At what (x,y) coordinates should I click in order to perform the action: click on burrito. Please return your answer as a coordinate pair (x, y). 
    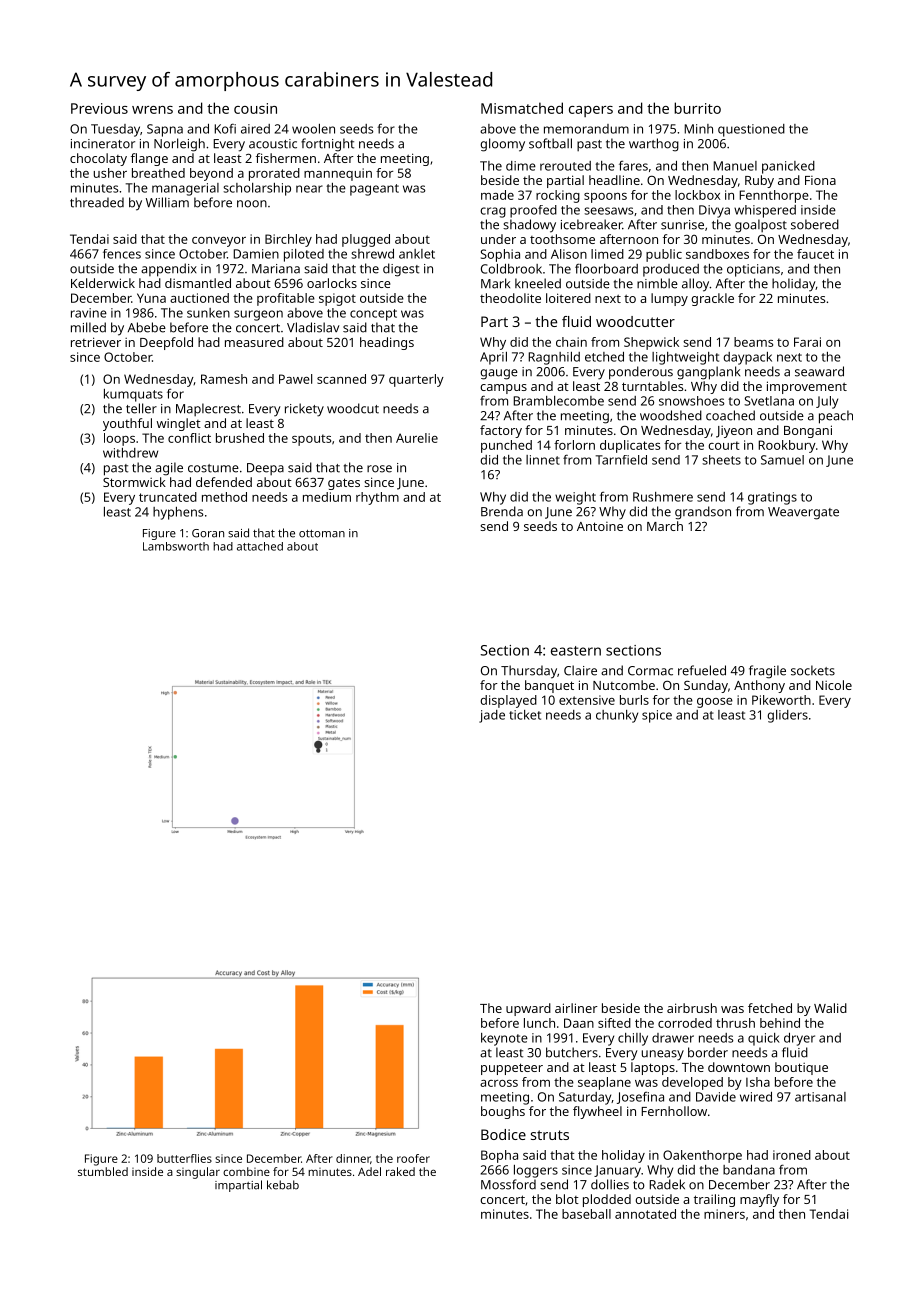
    Looking at the image, I should click on (697, 108).
